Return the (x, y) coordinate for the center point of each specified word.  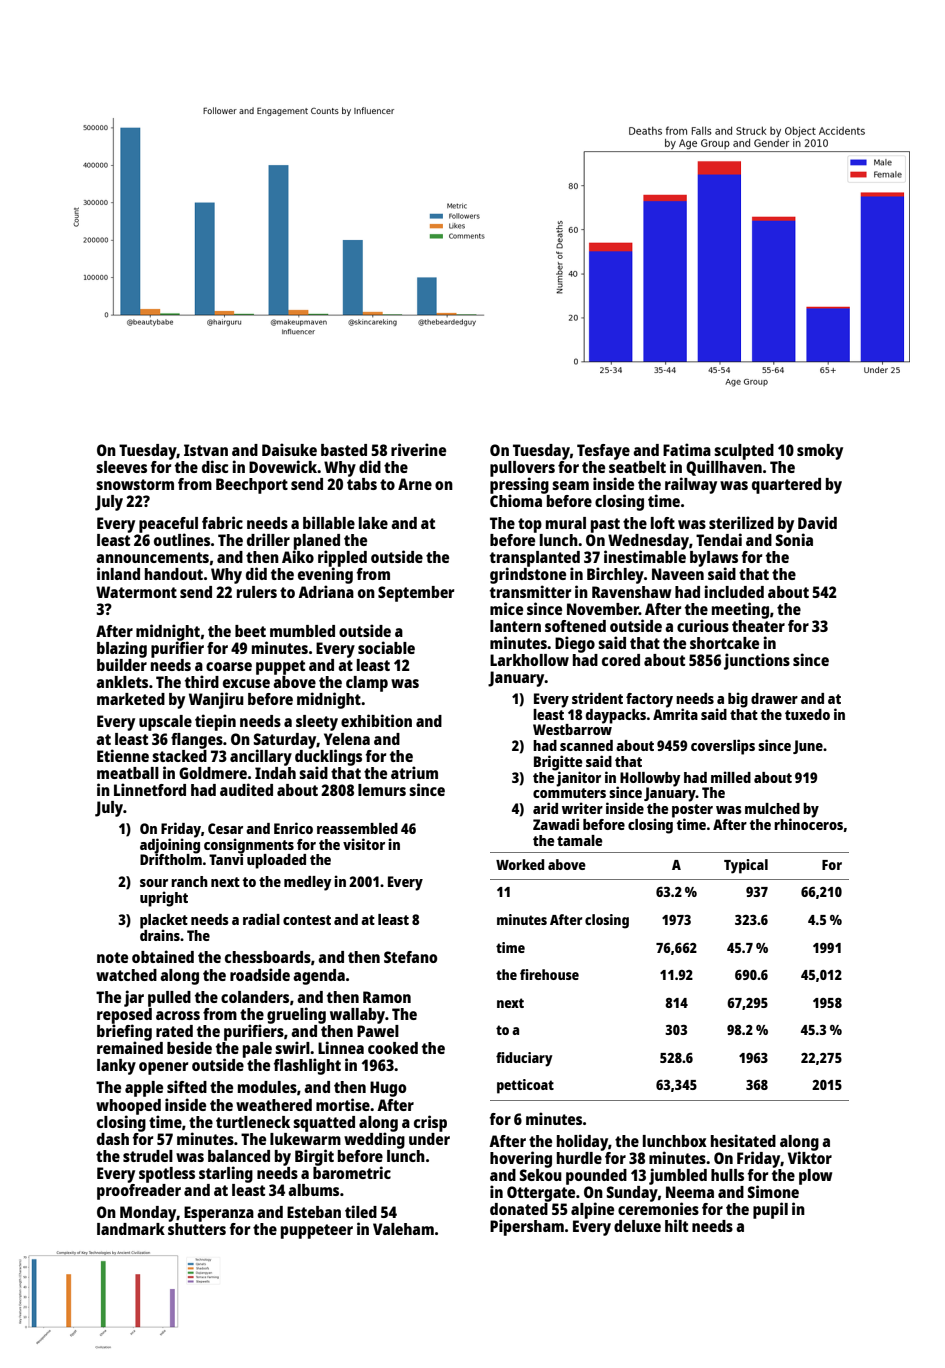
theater (758, 626)
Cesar (225, 828)
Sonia (794, 539)
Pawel (378, 1031)
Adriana (326, 591)
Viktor (810, 1157)
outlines (182, 539)
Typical (746, 866)
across (178, 1015)
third (202, 681)
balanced (239, 1156)
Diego (575, 644)
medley (308, 883)
